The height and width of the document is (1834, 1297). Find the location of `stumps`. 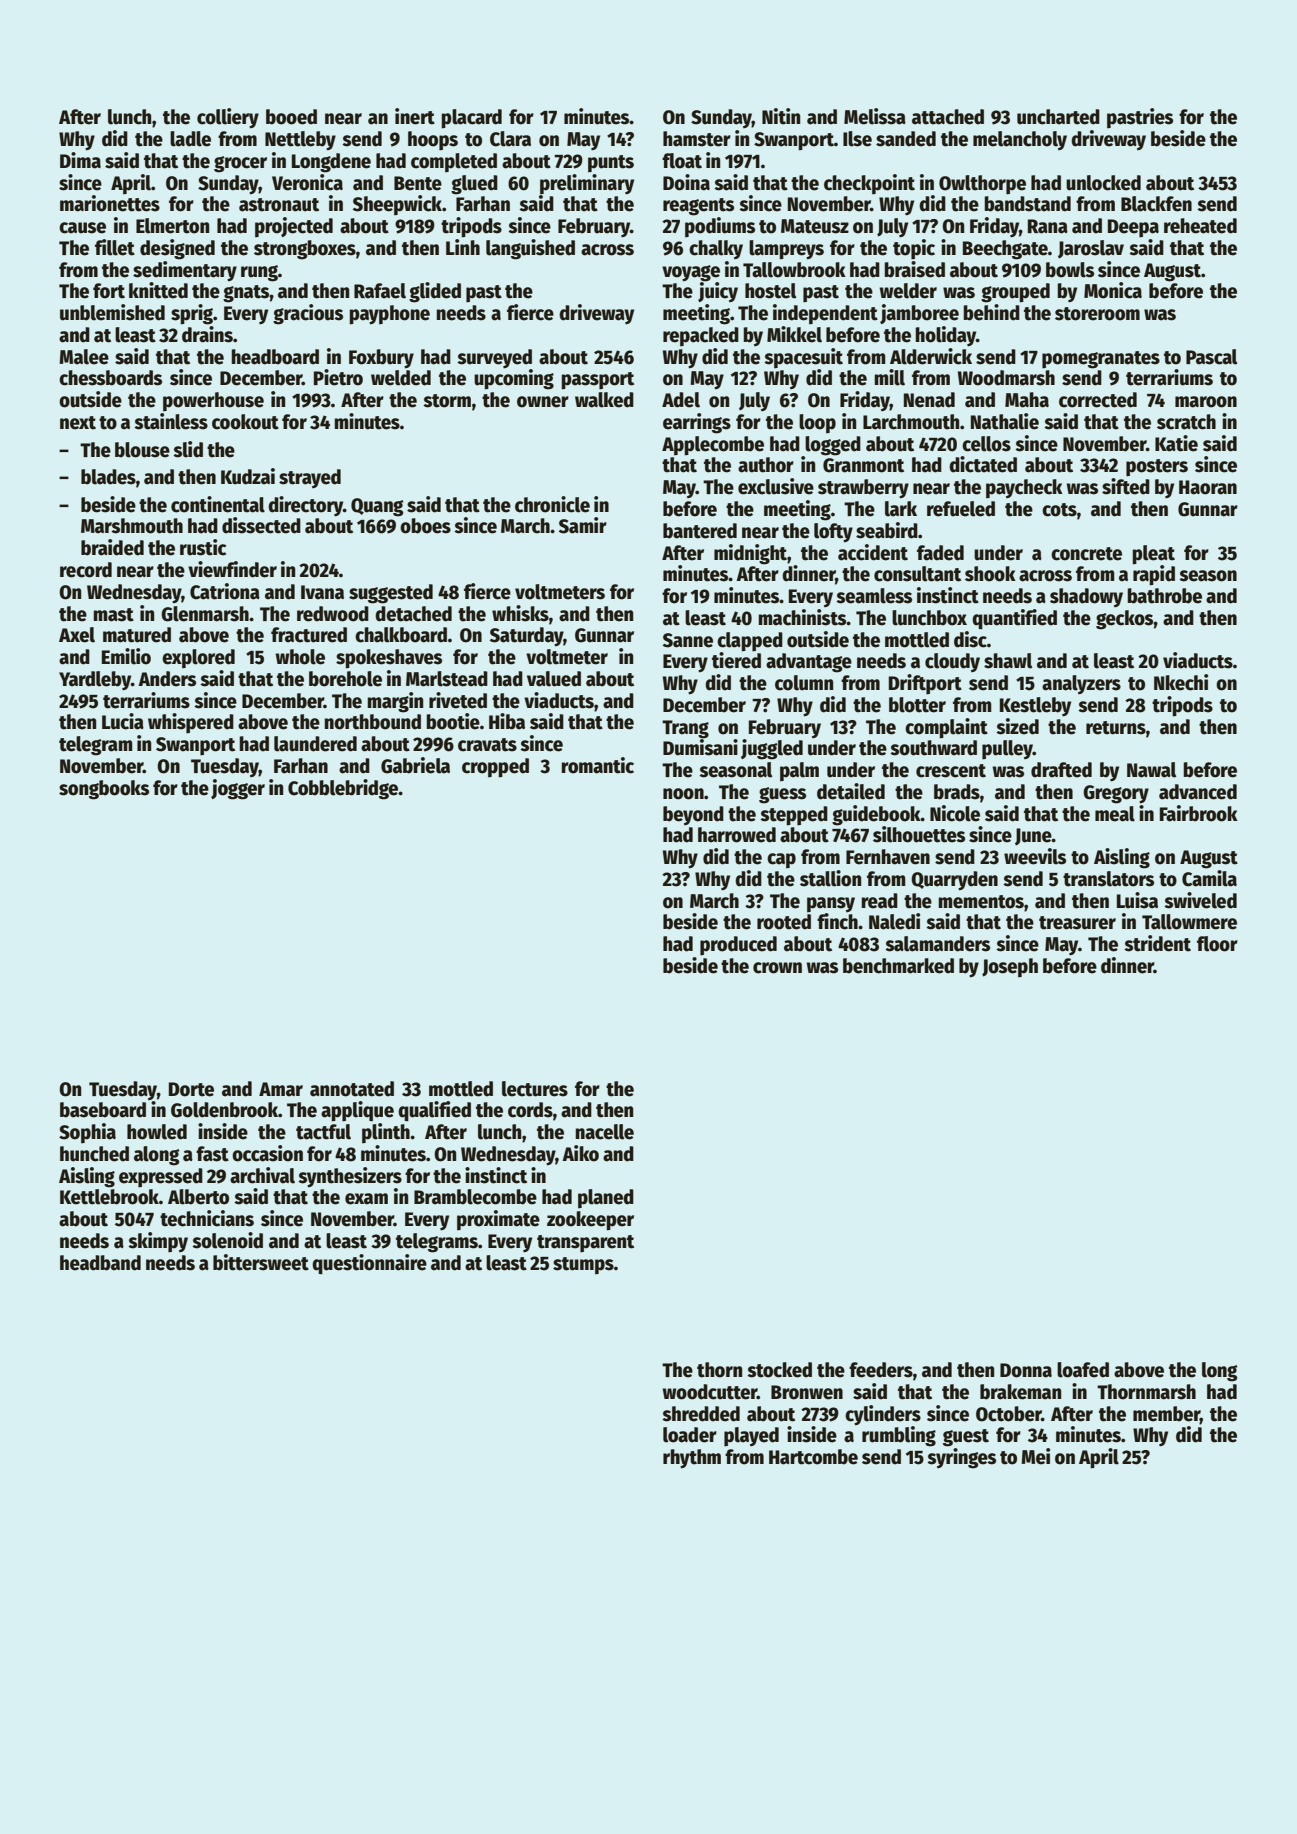

stumps is located at coordinates (583, 1265).
